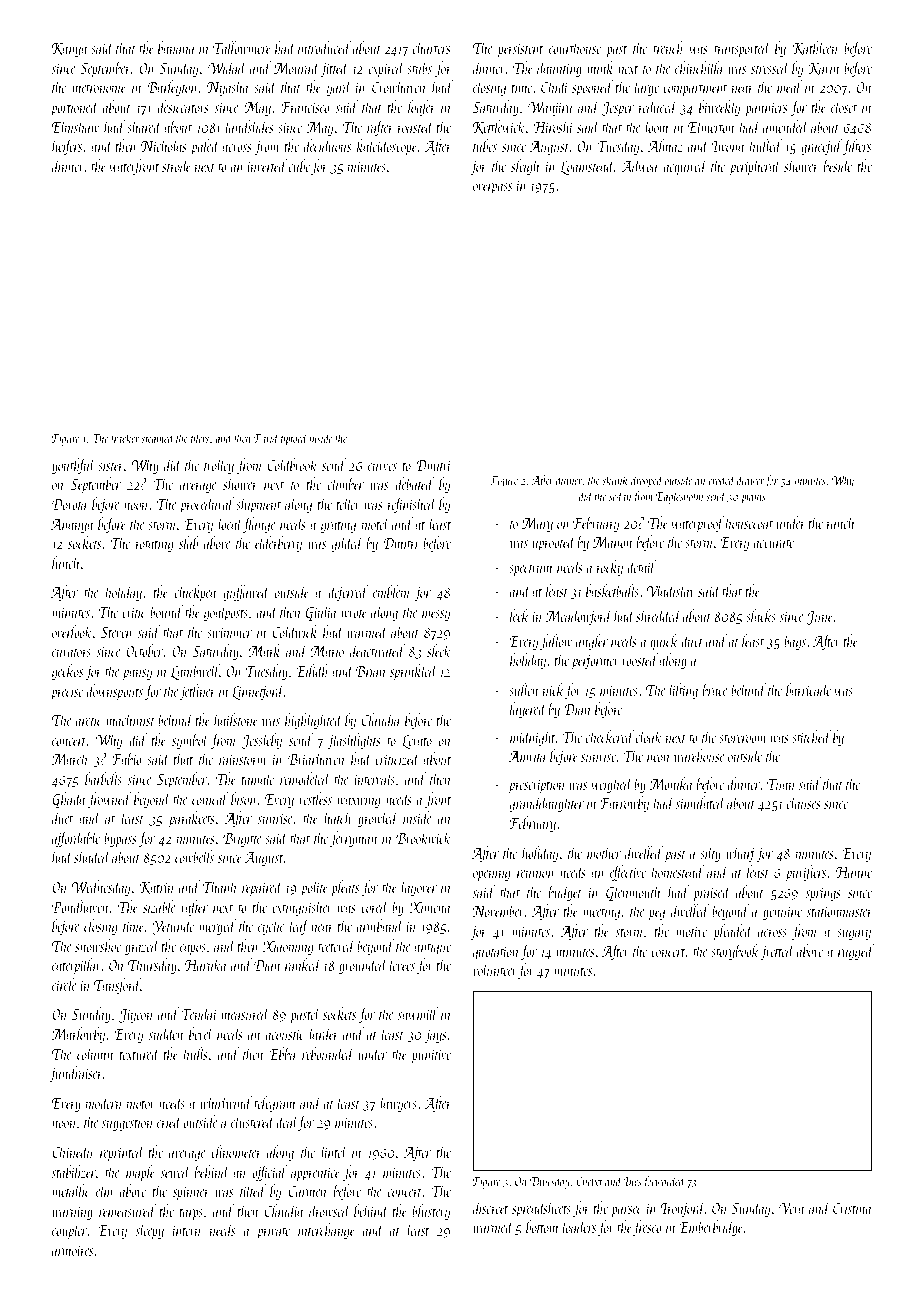 The width and height of the screenshot is (924, 1308). Describe the element at coordinates (742, 49) in the screenshot. I see `transported` at that location.
